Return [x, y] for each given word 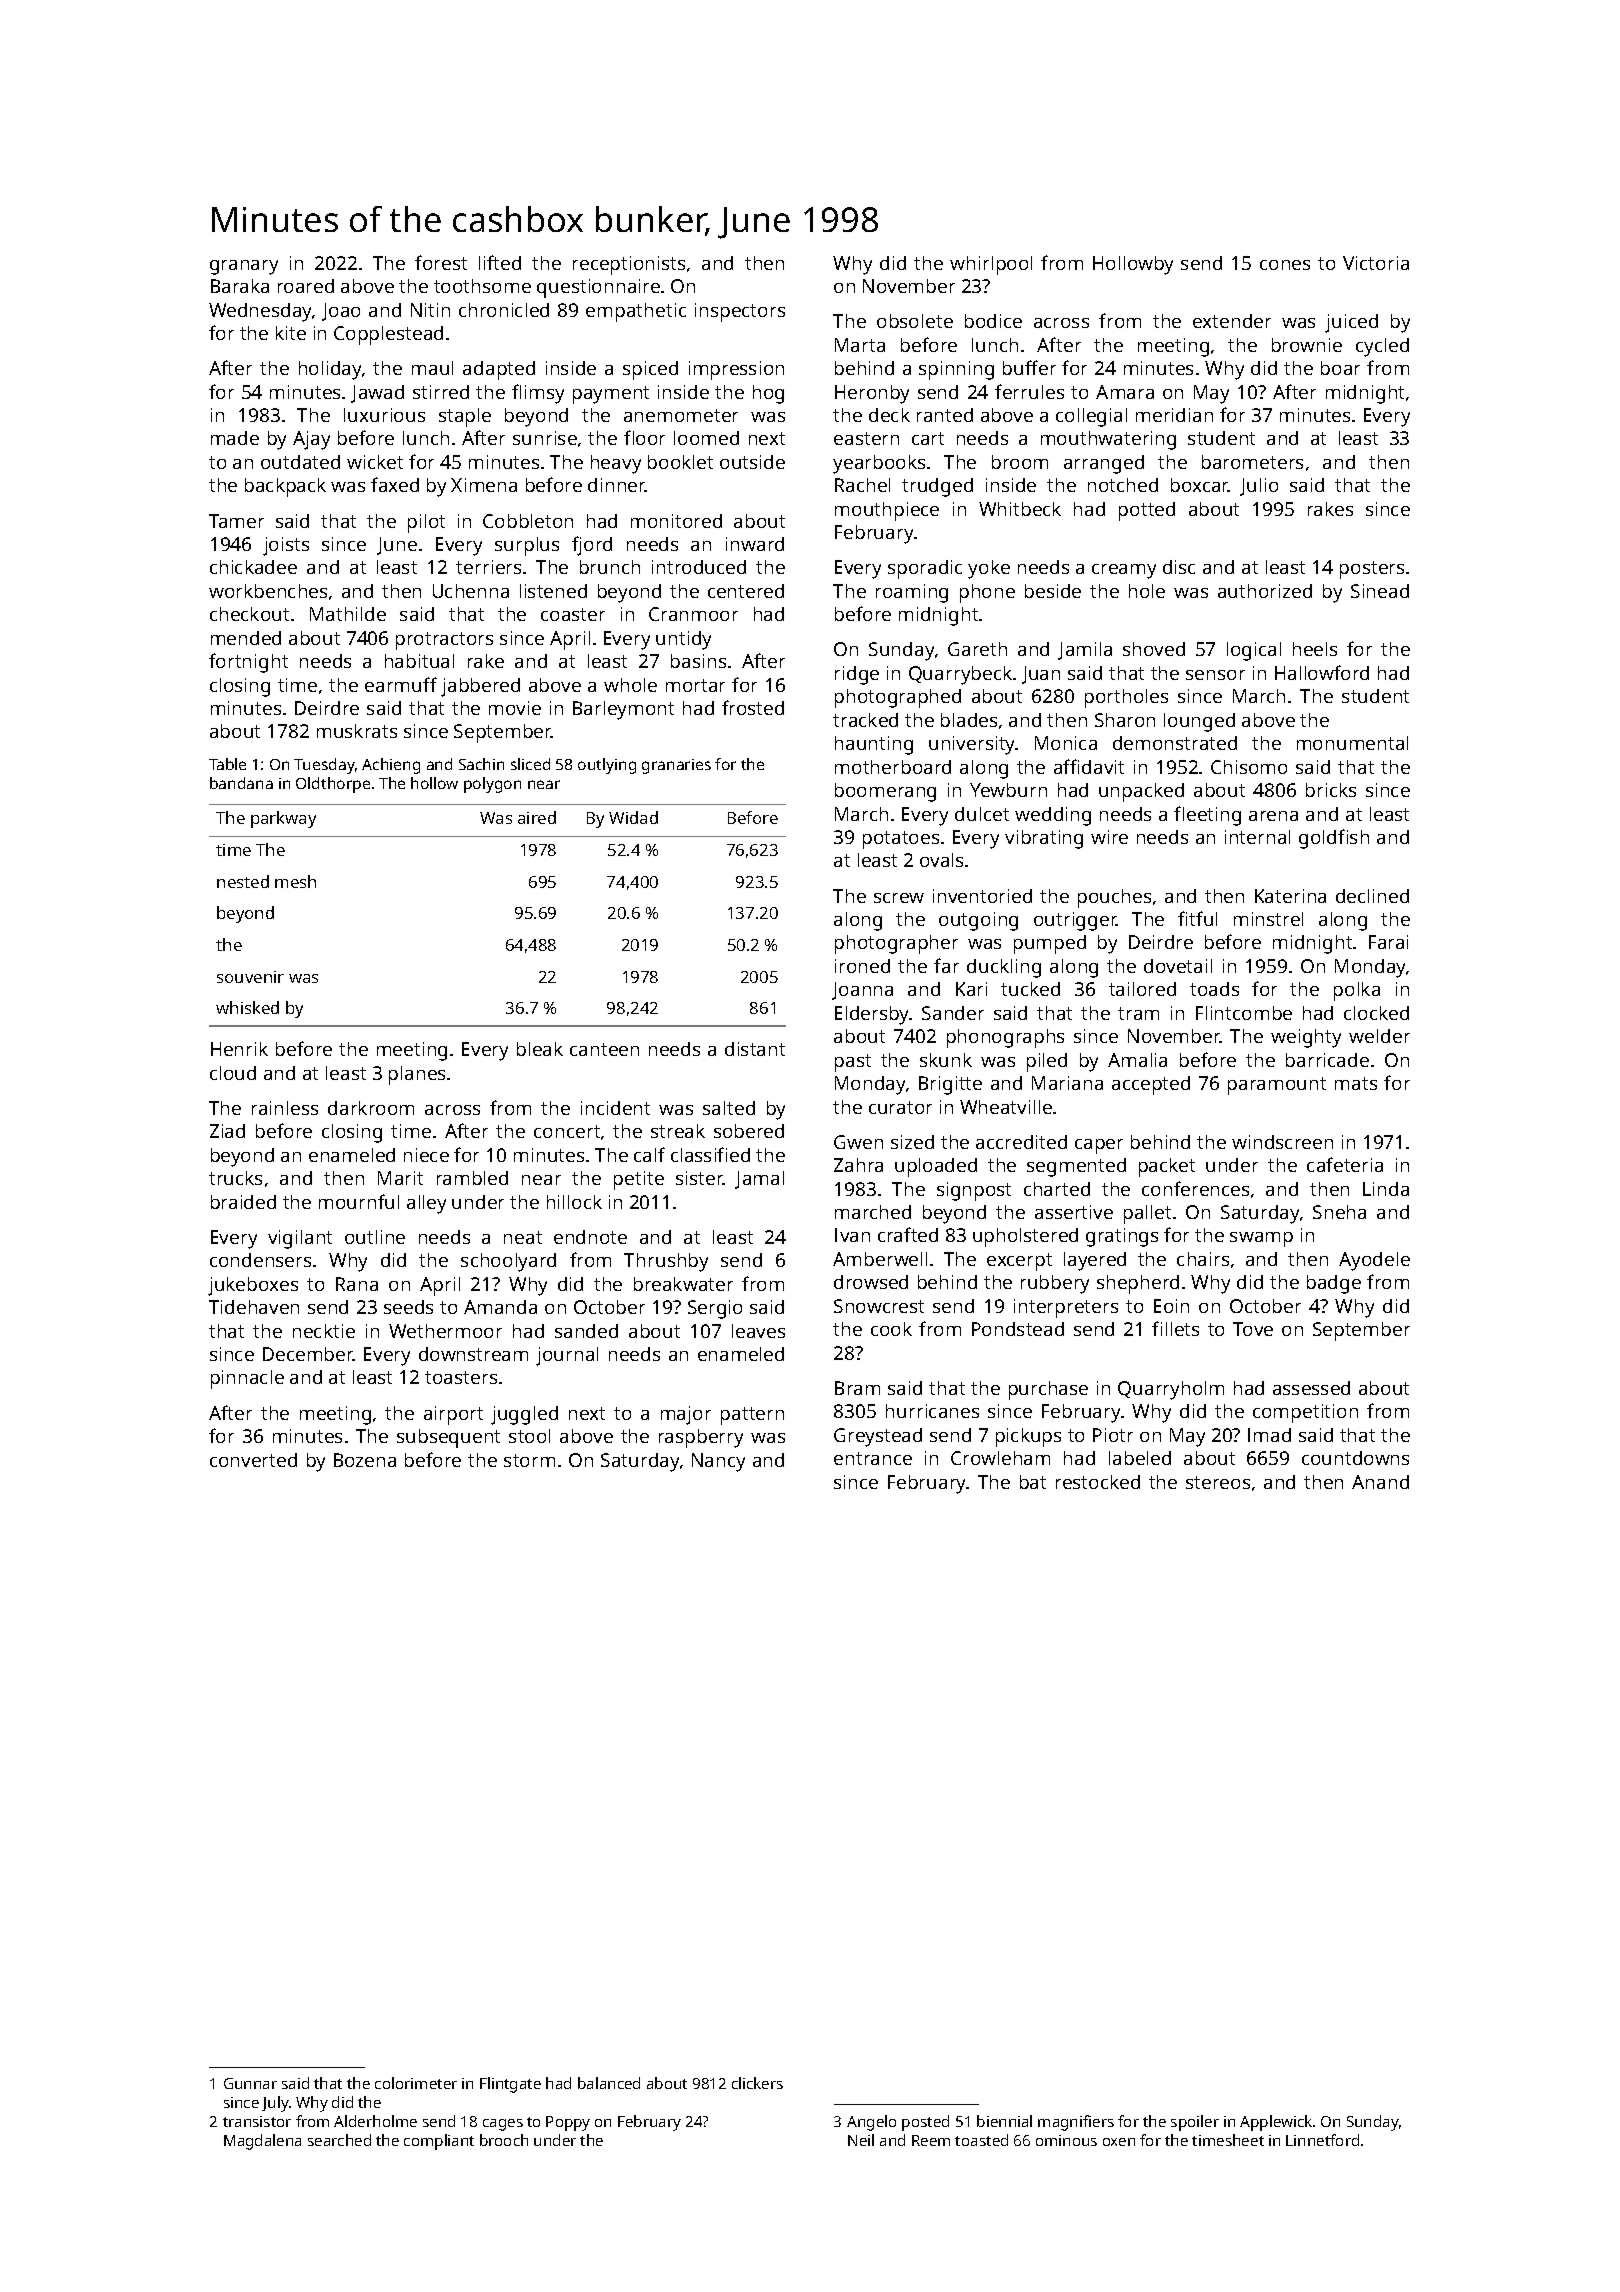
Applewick [1276, 2123]
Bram [857, 1388]
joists [286, 546]
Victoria [1376, 263]
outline [375, 1237]
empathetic [636, 312]
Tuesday [324, 766]
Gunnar [250, 2083]
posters [1372, 570]
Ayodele [1374, 1261]
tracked [865, 720]
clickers [757, 2083]
